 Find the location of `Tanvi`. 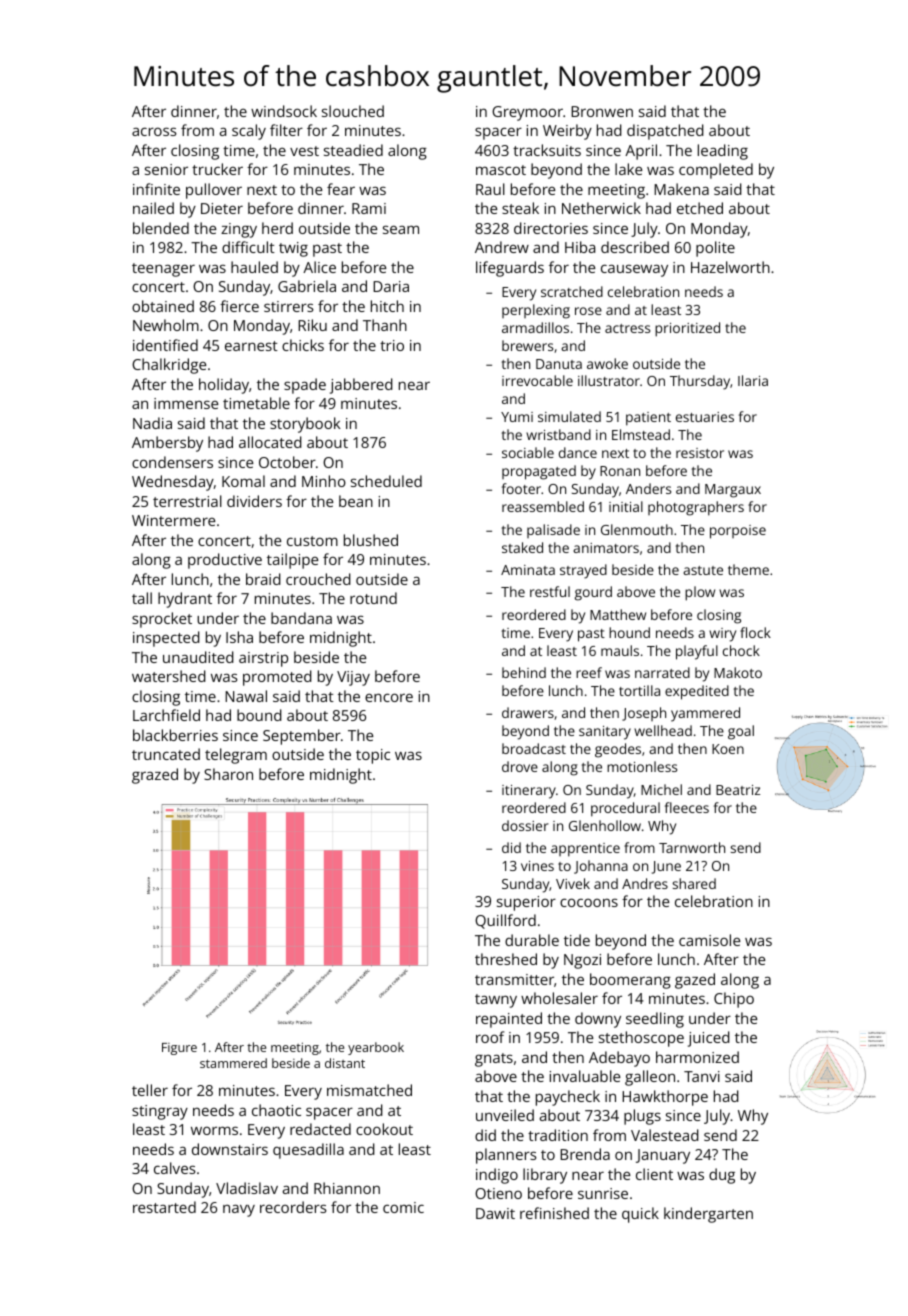

Tanvi is located at coordinates (702, 1076).
